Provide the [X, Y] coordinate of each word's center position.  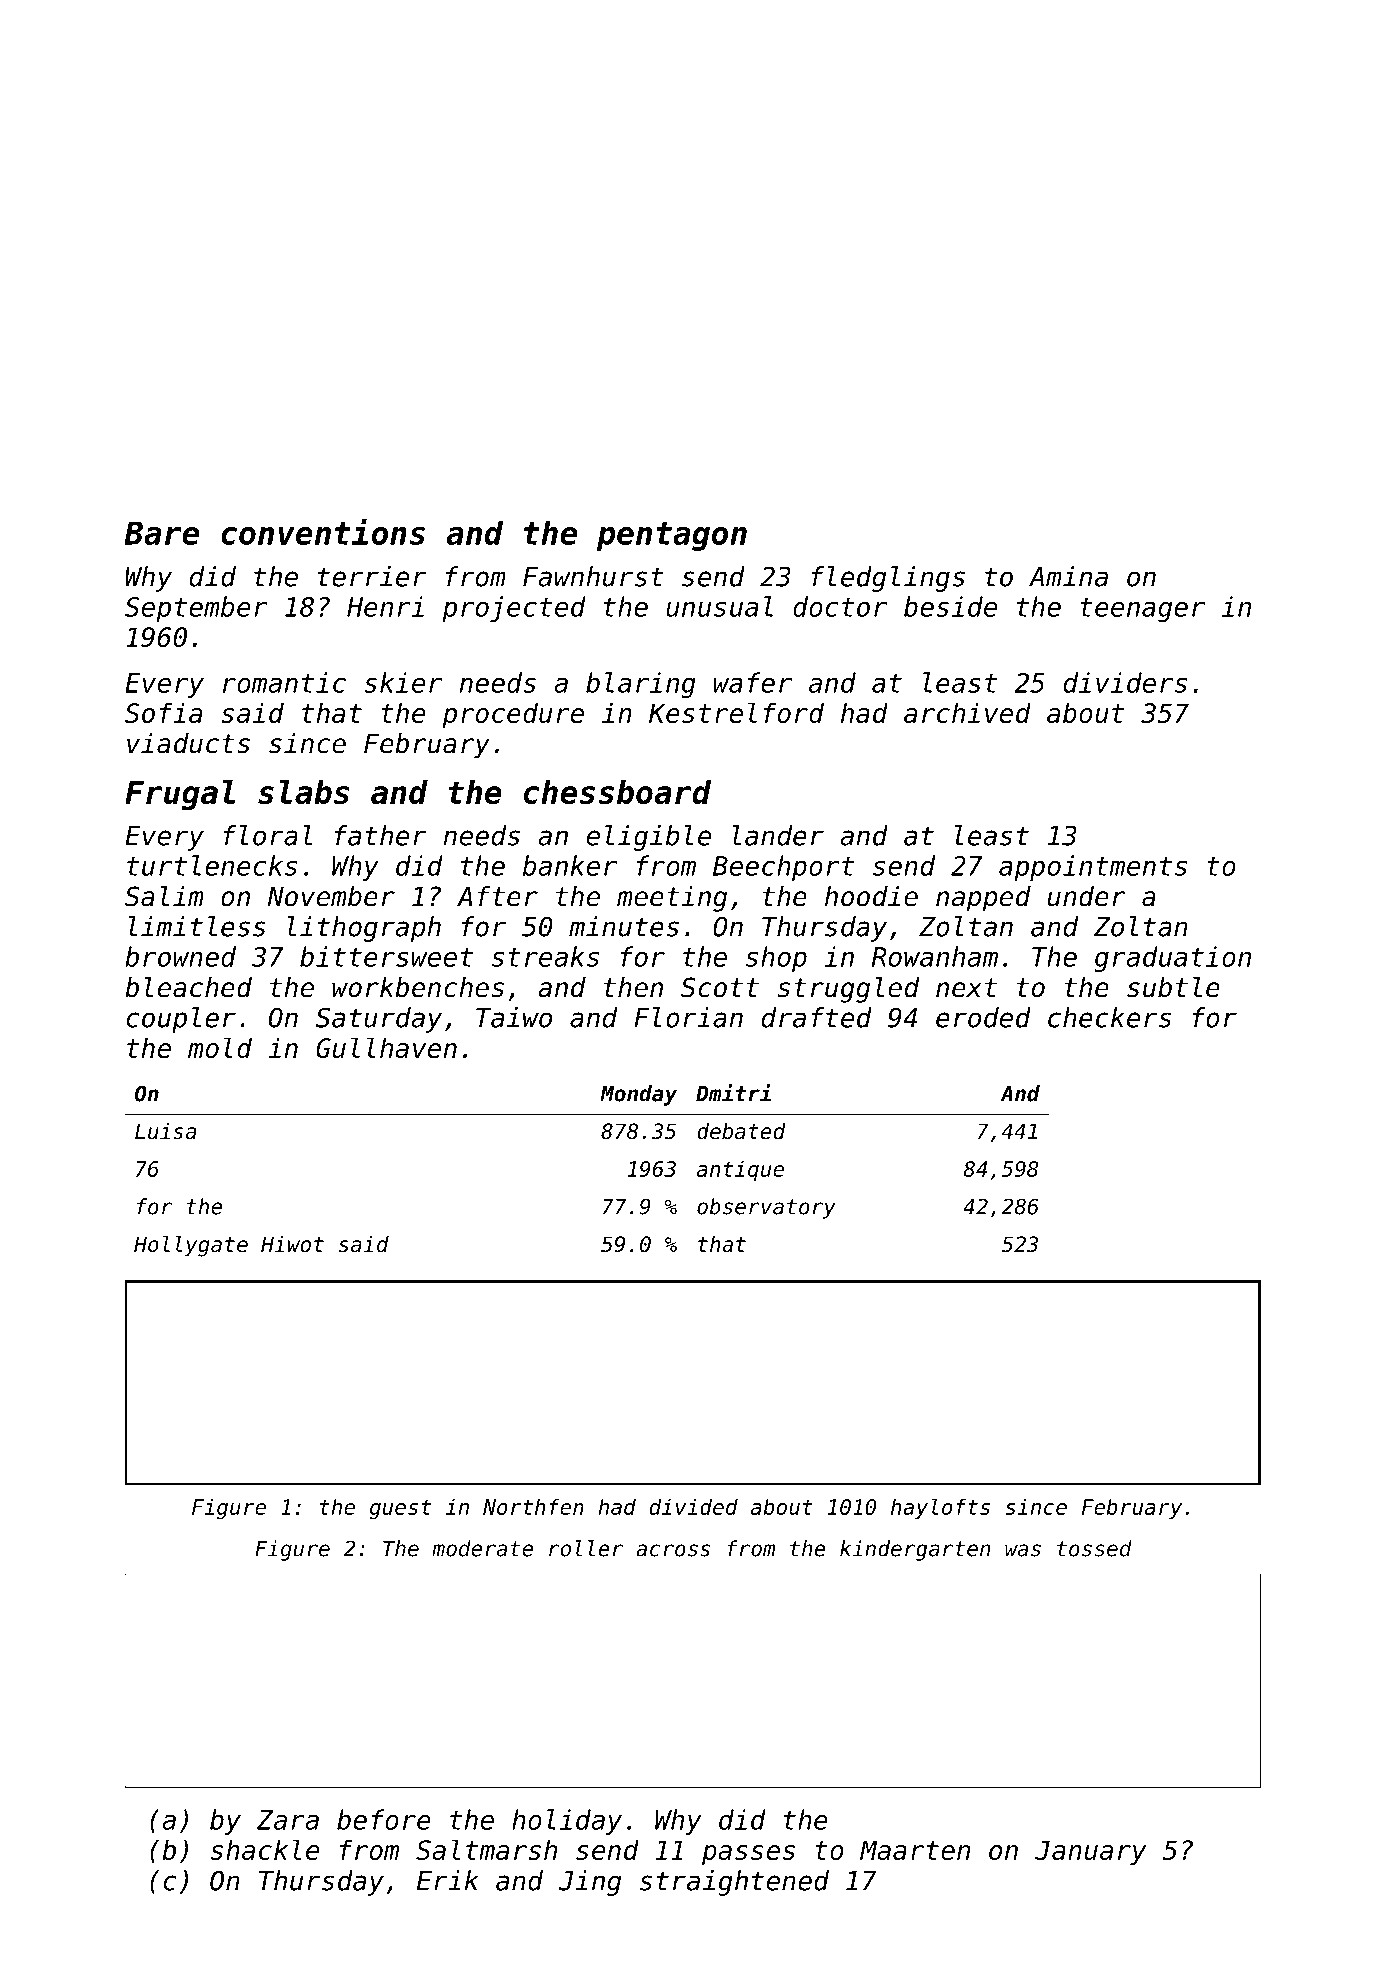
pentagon [672, 536]
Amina [1068, 576]
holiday [567, 1822]
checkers [1109, 1017]
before [384, 1819]
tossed [1094, 1548]
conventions [323, 532]
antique [740, 1170]
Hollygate [191, 1246]
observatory [766, 1208]
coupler [181, 1020]
